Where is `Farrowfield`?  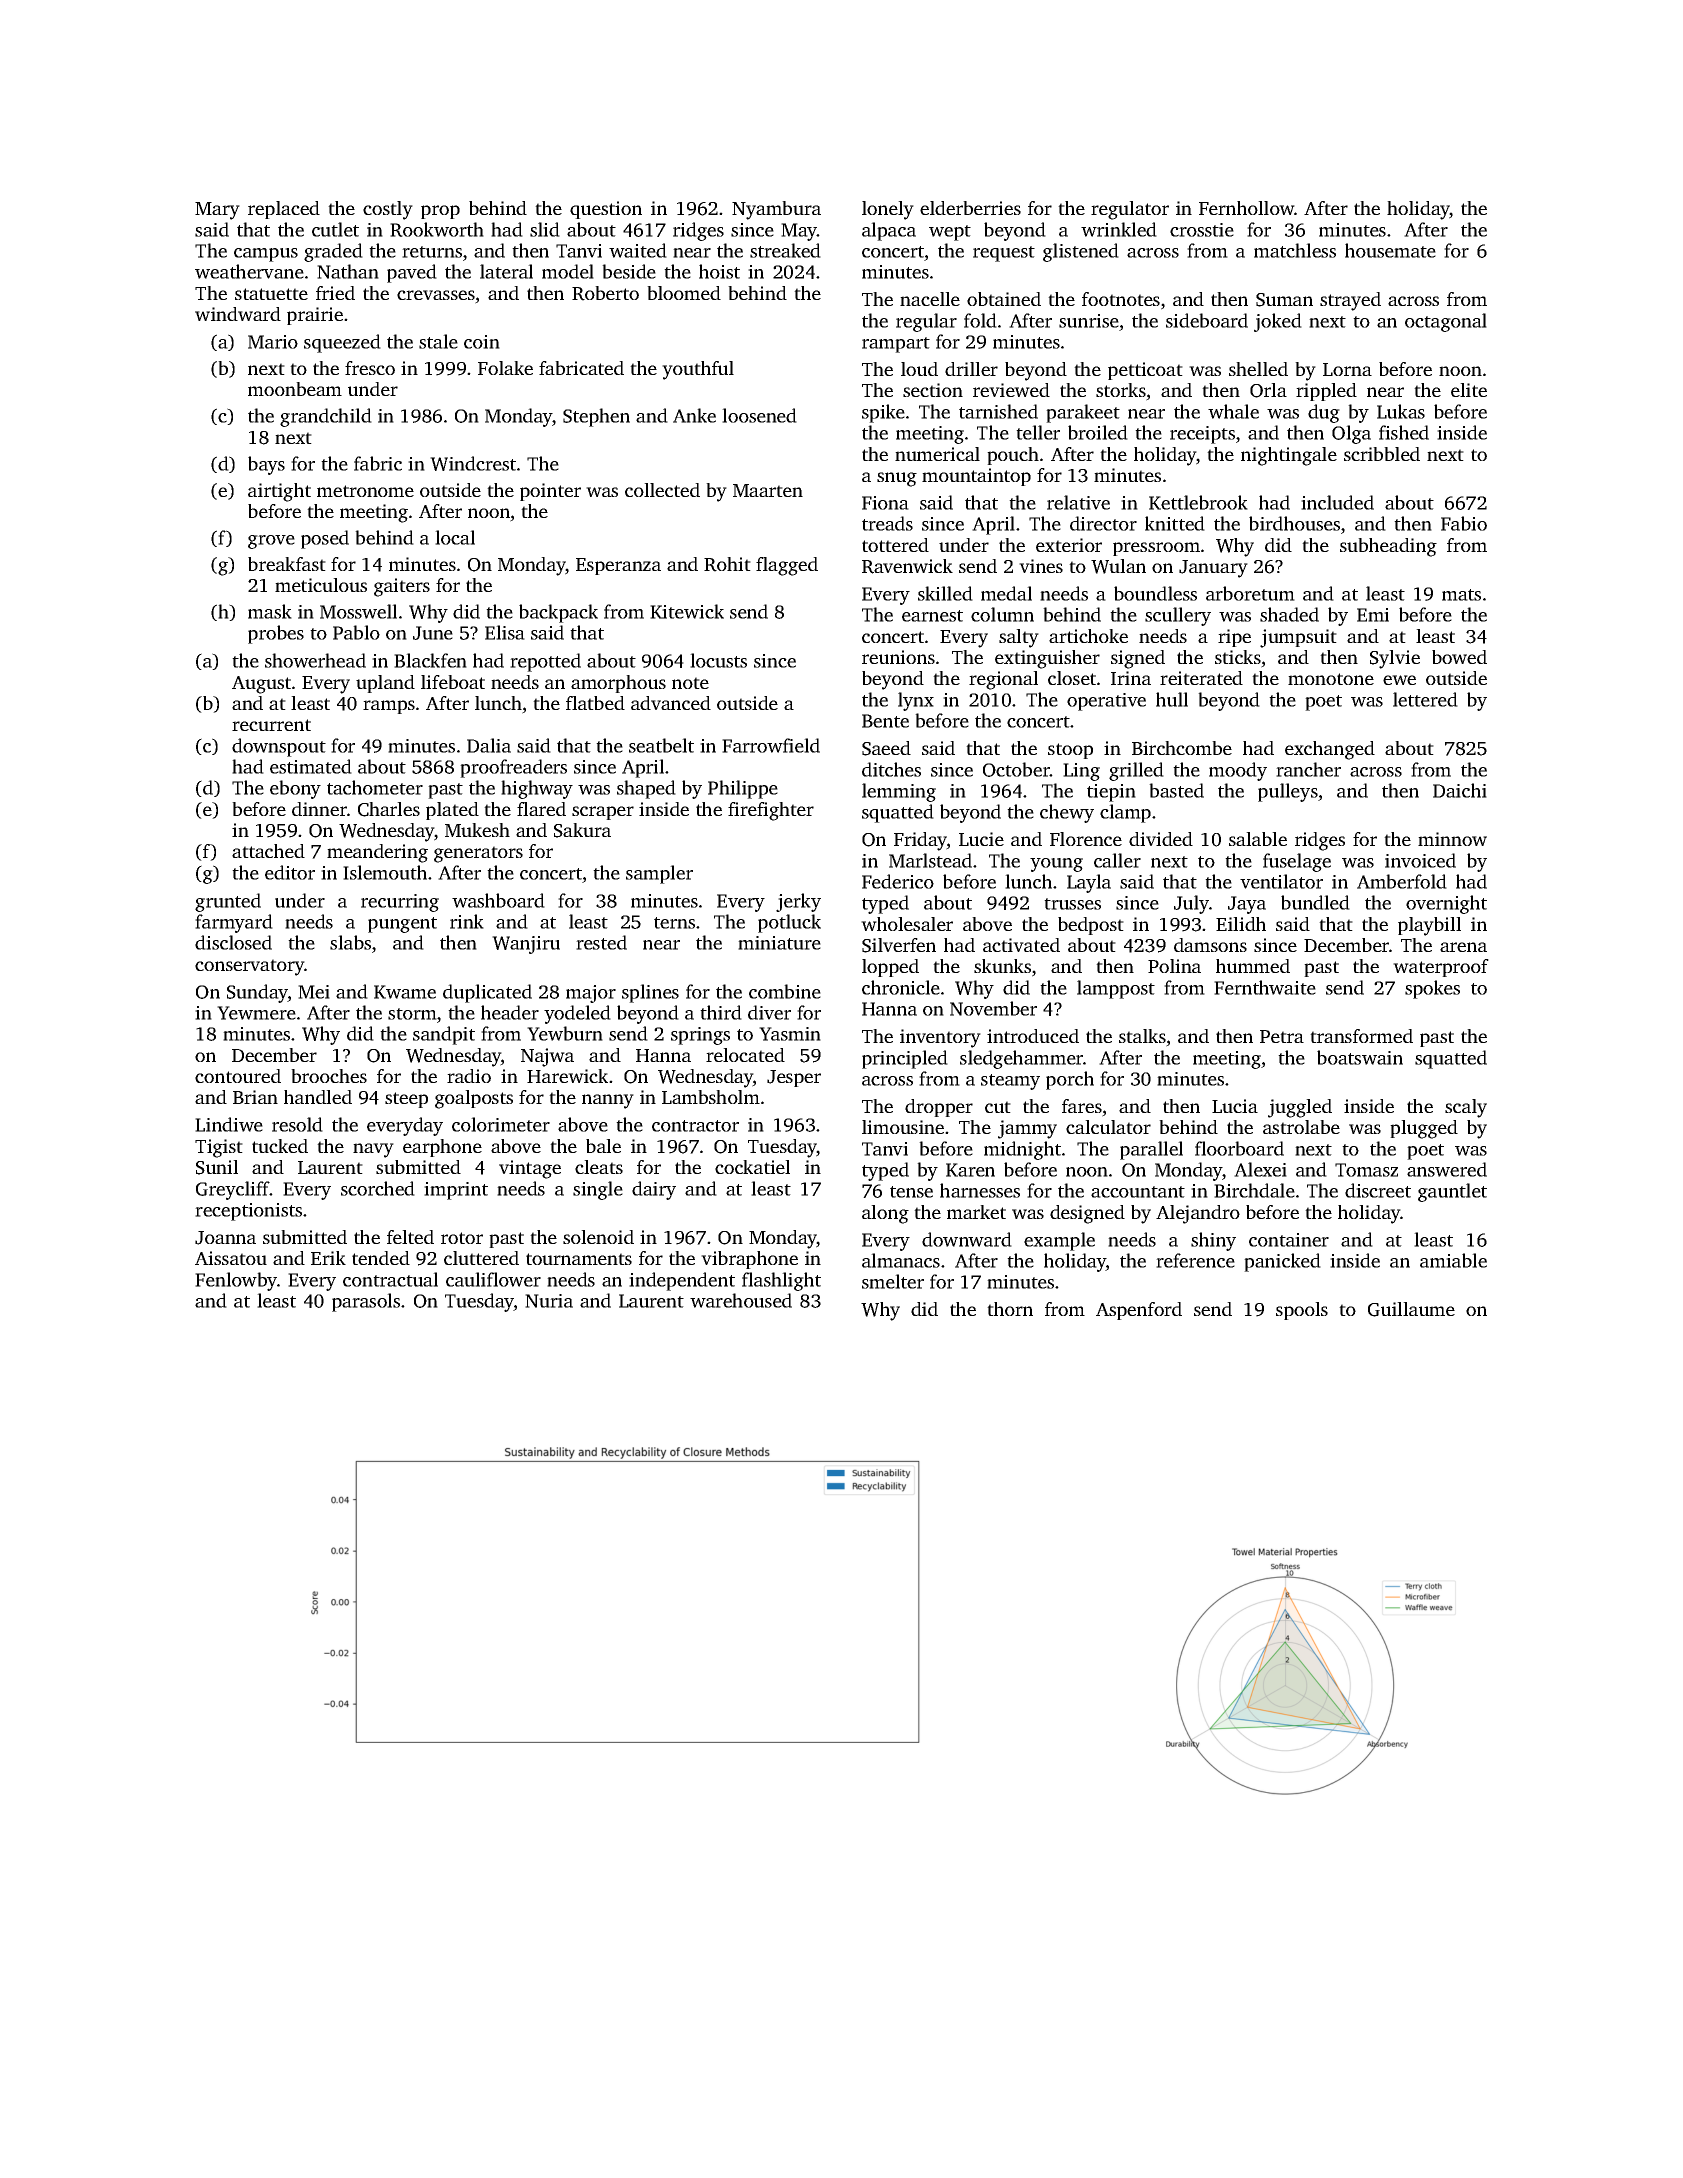
Farrowfield is located at coordinates (771, 745).
